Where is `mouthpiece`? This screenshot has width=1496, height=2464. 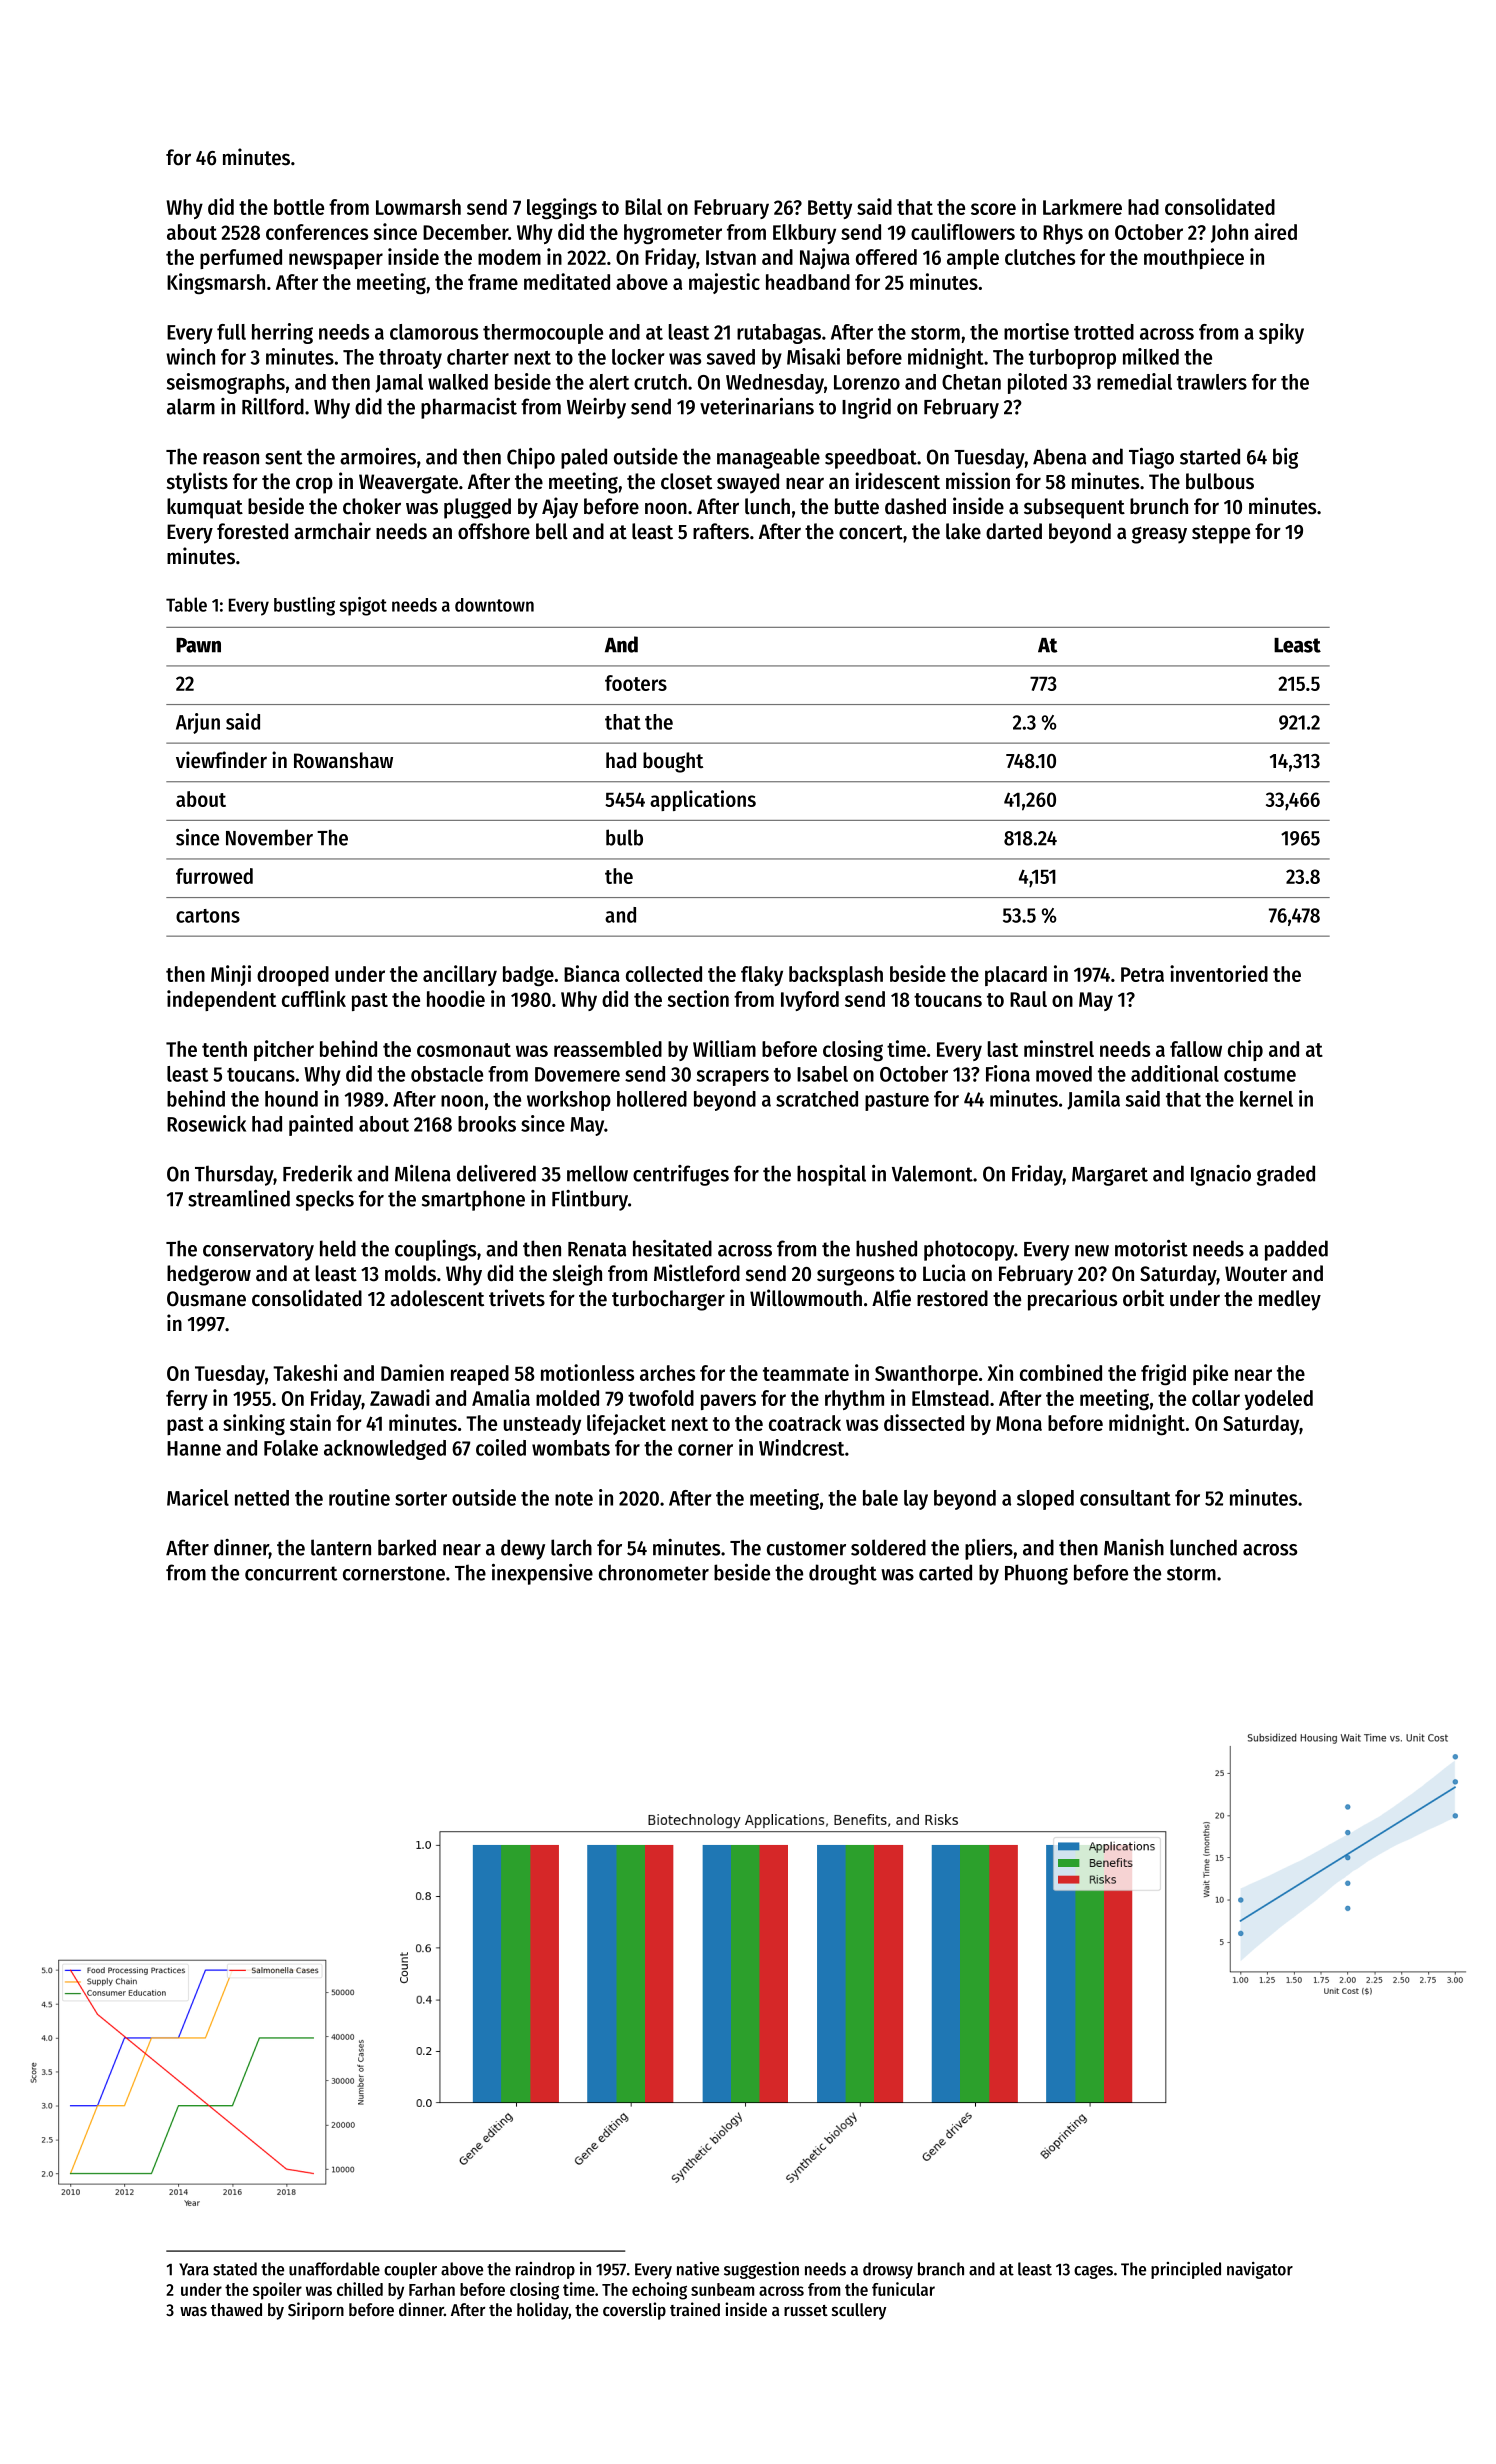 mouthpiece is located at coordinates (1194, 258).
